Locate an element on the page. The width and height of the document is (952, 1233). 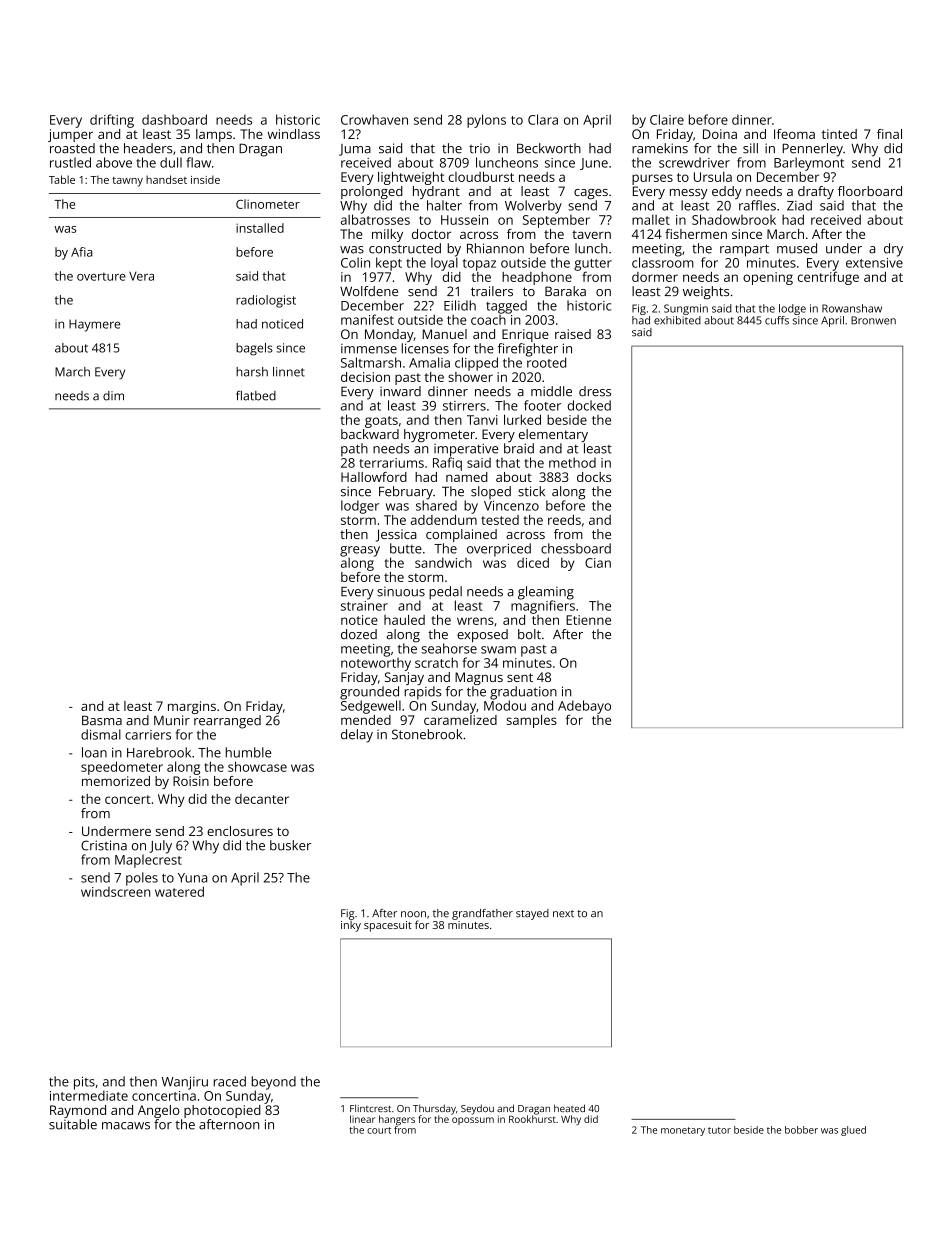
next is located at coordinates (563, 914).
